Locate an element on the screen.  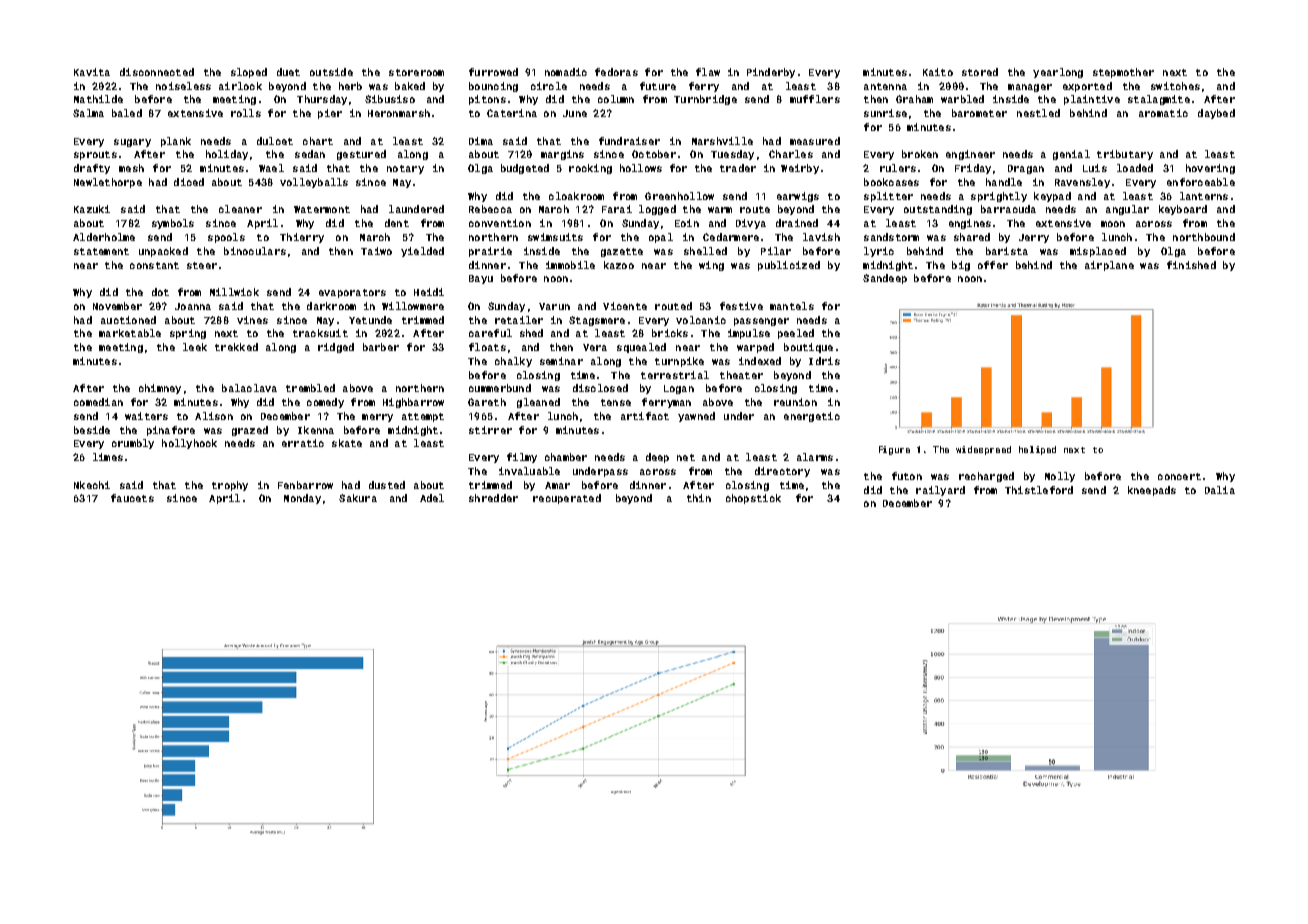
Vicente is located at coordinates (625, 306).
